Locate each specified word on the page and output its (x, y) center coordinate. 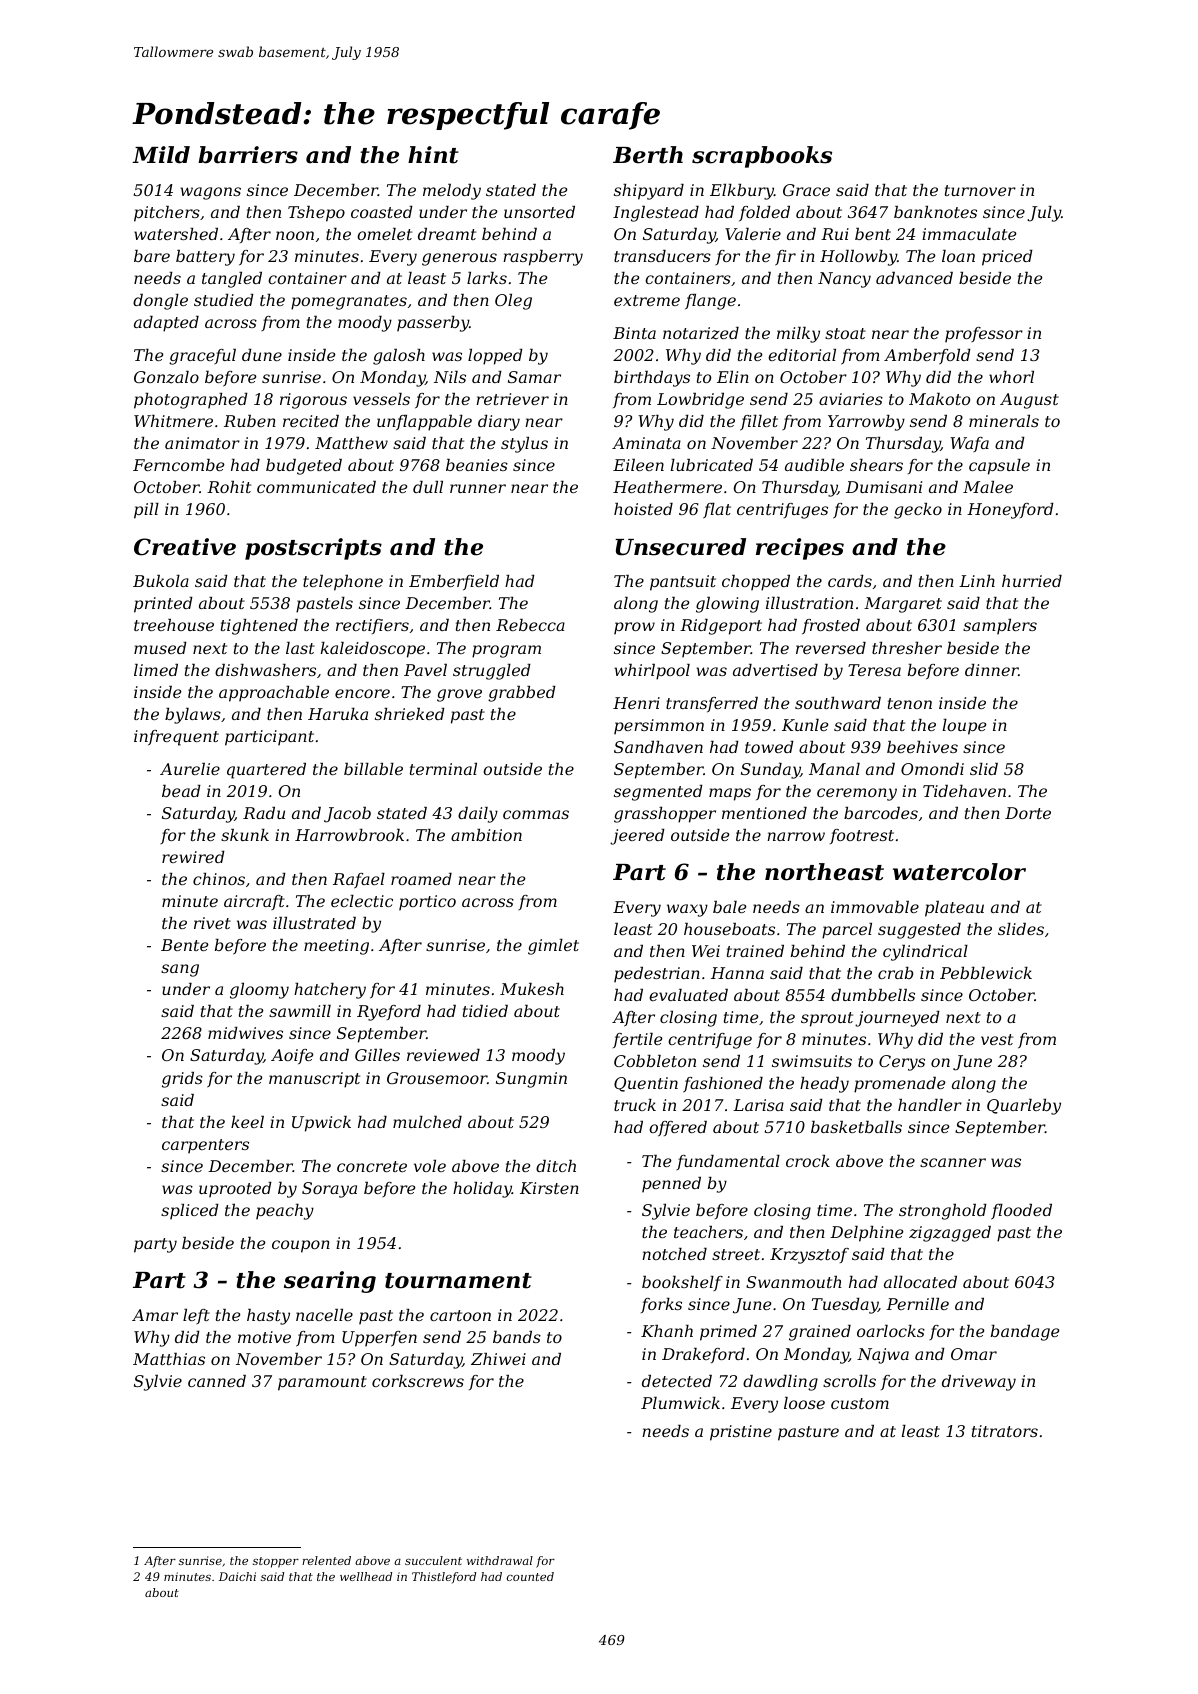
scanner (953, 1162)
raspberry (543, 258)
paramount (322, 1383)
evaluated (688, 995)
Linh (977, 581)
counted (530, 1576)
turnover (980, 190)
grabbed (522, 694)
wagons (210, 193)
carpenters (205, 1146)
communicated (316, 487)
